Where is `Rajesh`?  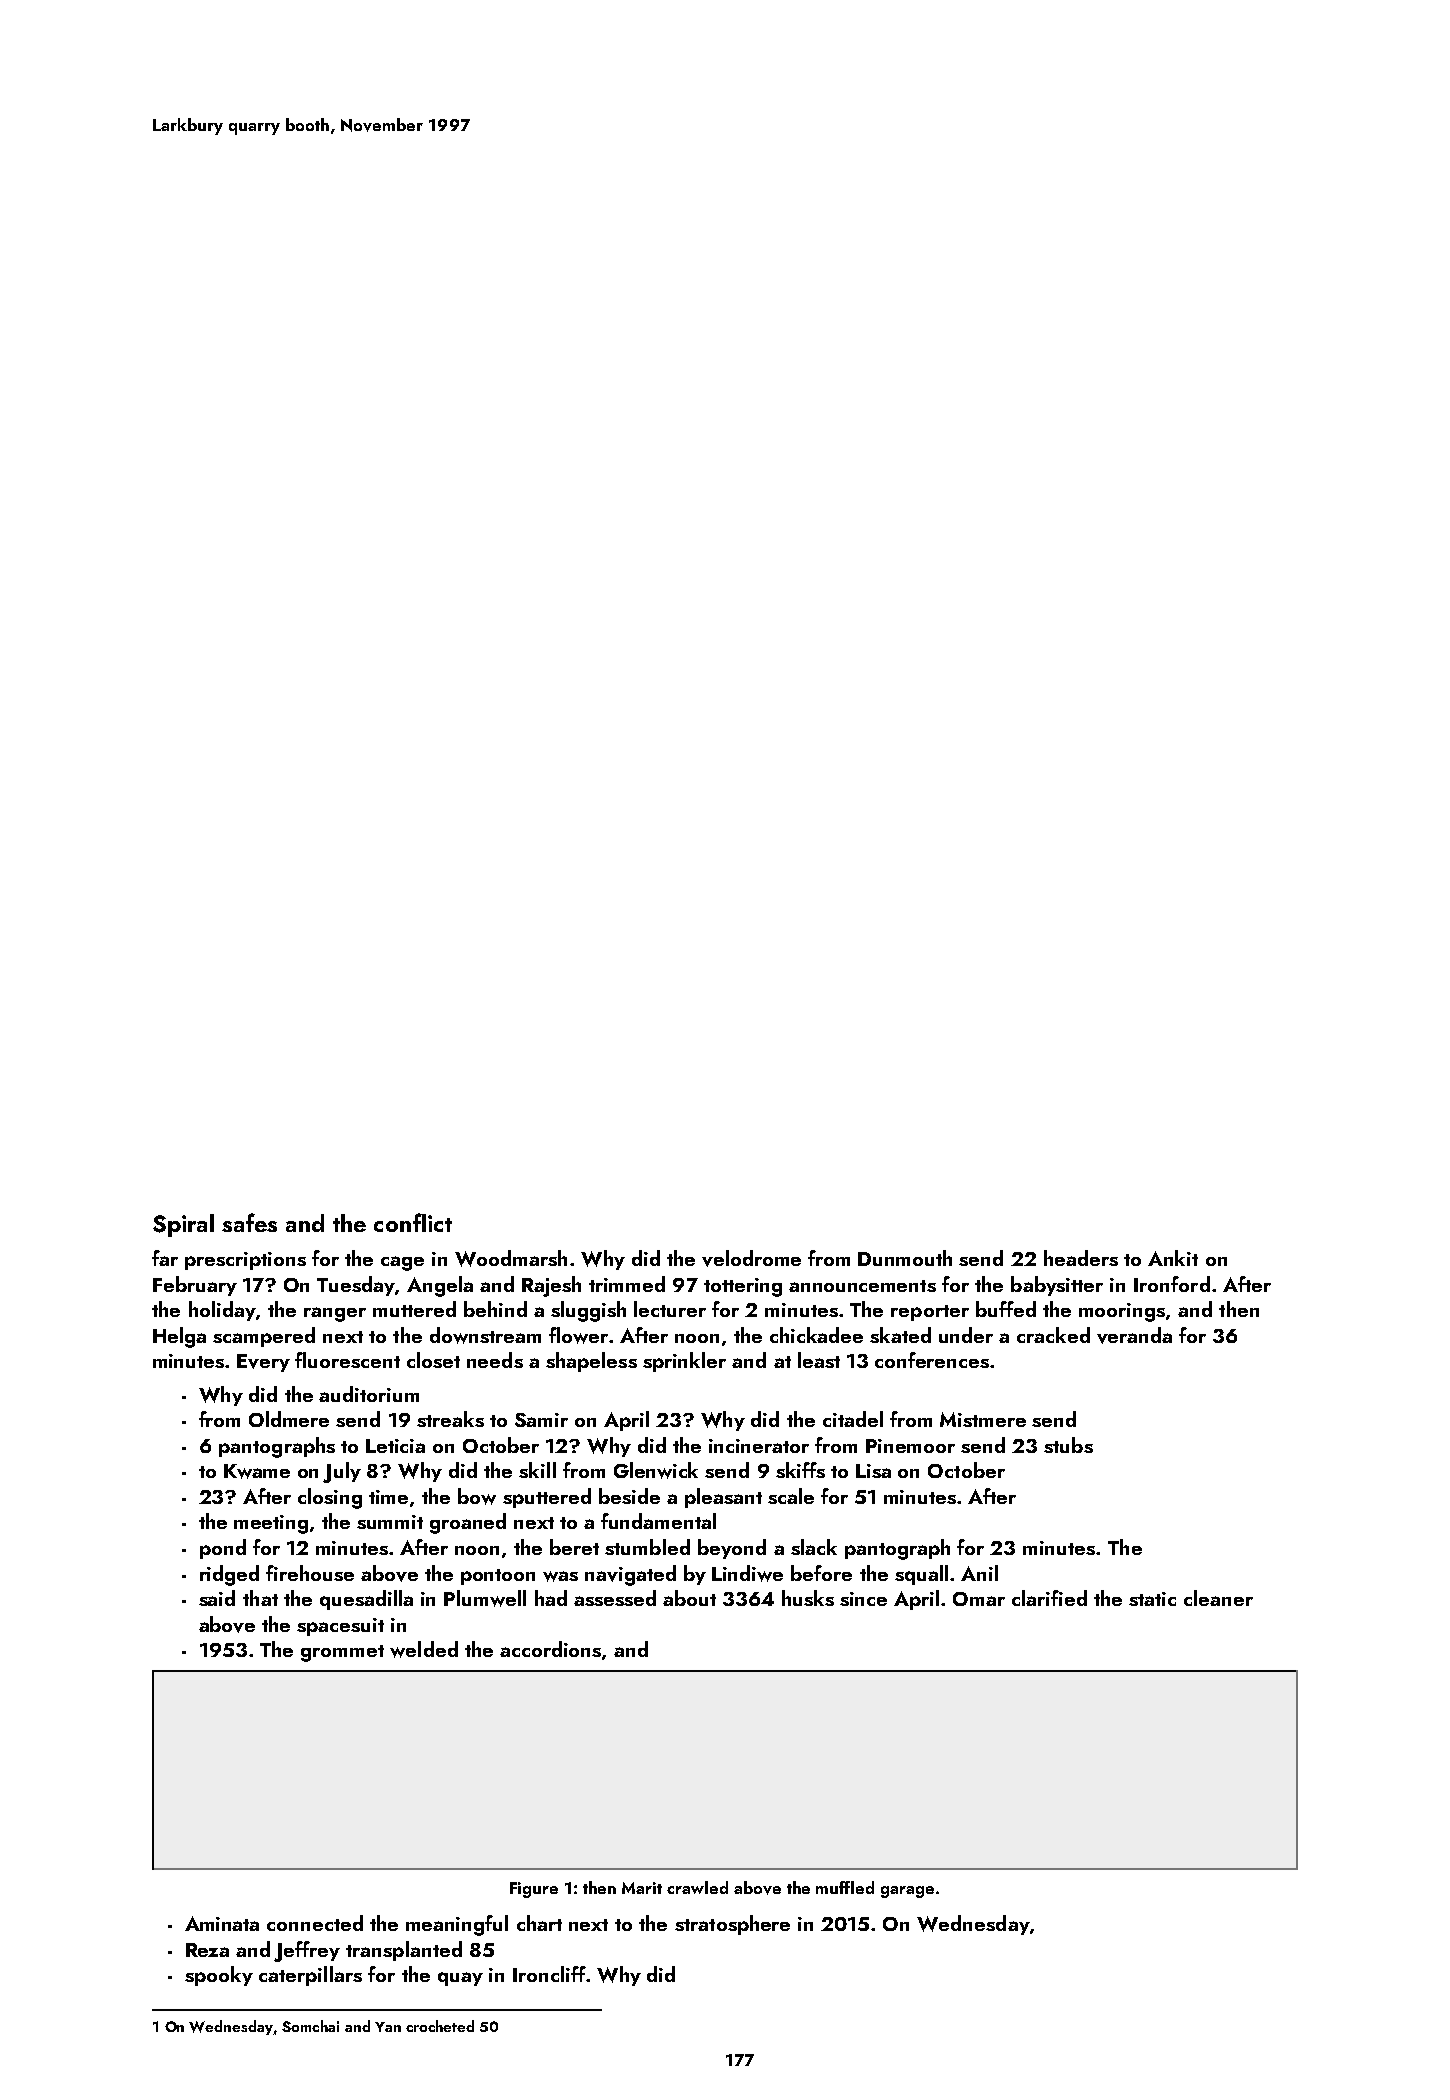 Rajesh is located at coordinates (551, 1286).
